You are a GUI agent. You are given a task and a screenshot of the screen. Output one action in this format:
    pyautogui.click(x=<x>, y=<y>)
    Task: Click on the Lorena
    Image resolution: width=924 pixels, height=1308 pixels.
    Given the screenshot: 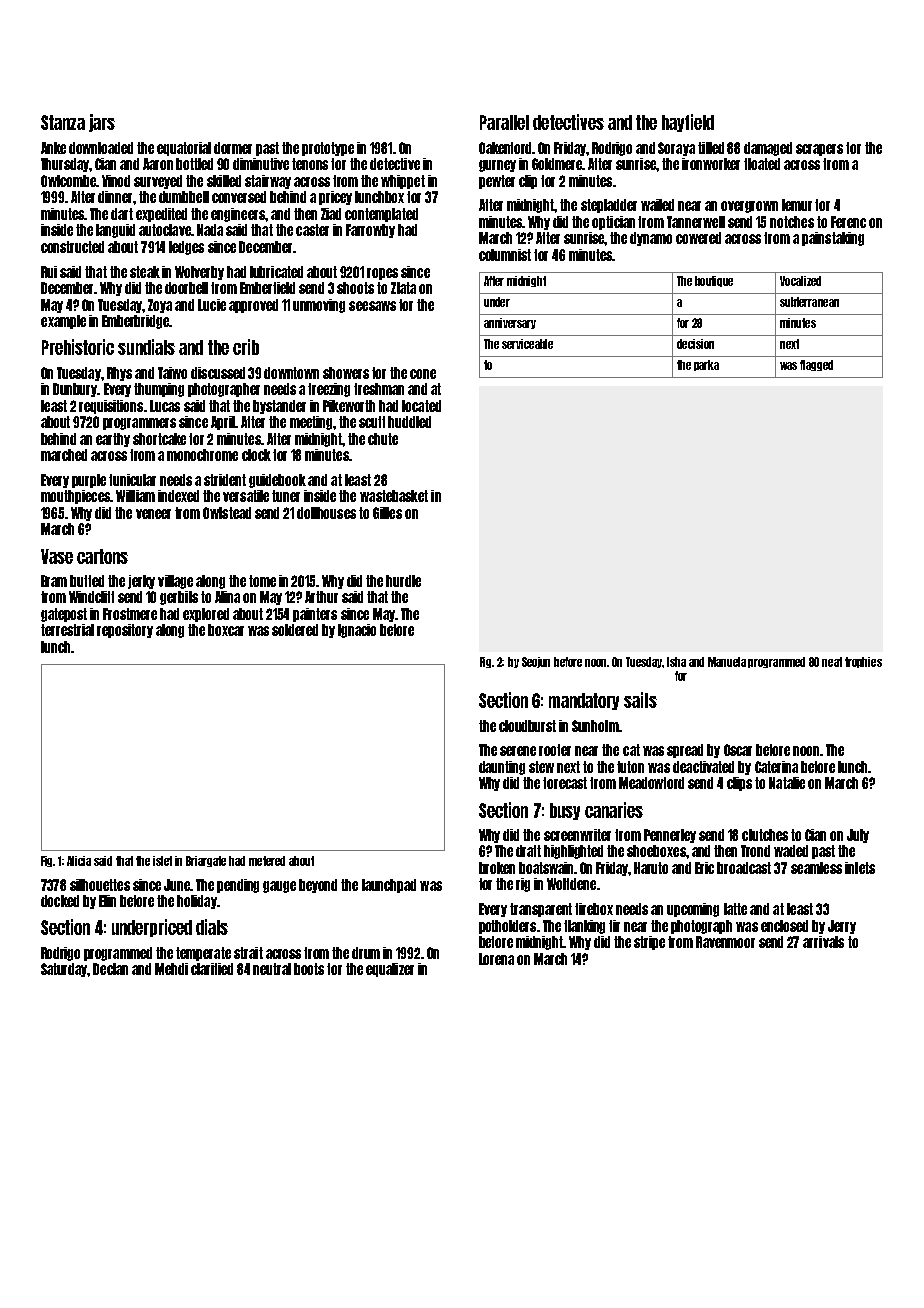 What is the action you would take?
    pyautogui.click(x=496, y=959)
